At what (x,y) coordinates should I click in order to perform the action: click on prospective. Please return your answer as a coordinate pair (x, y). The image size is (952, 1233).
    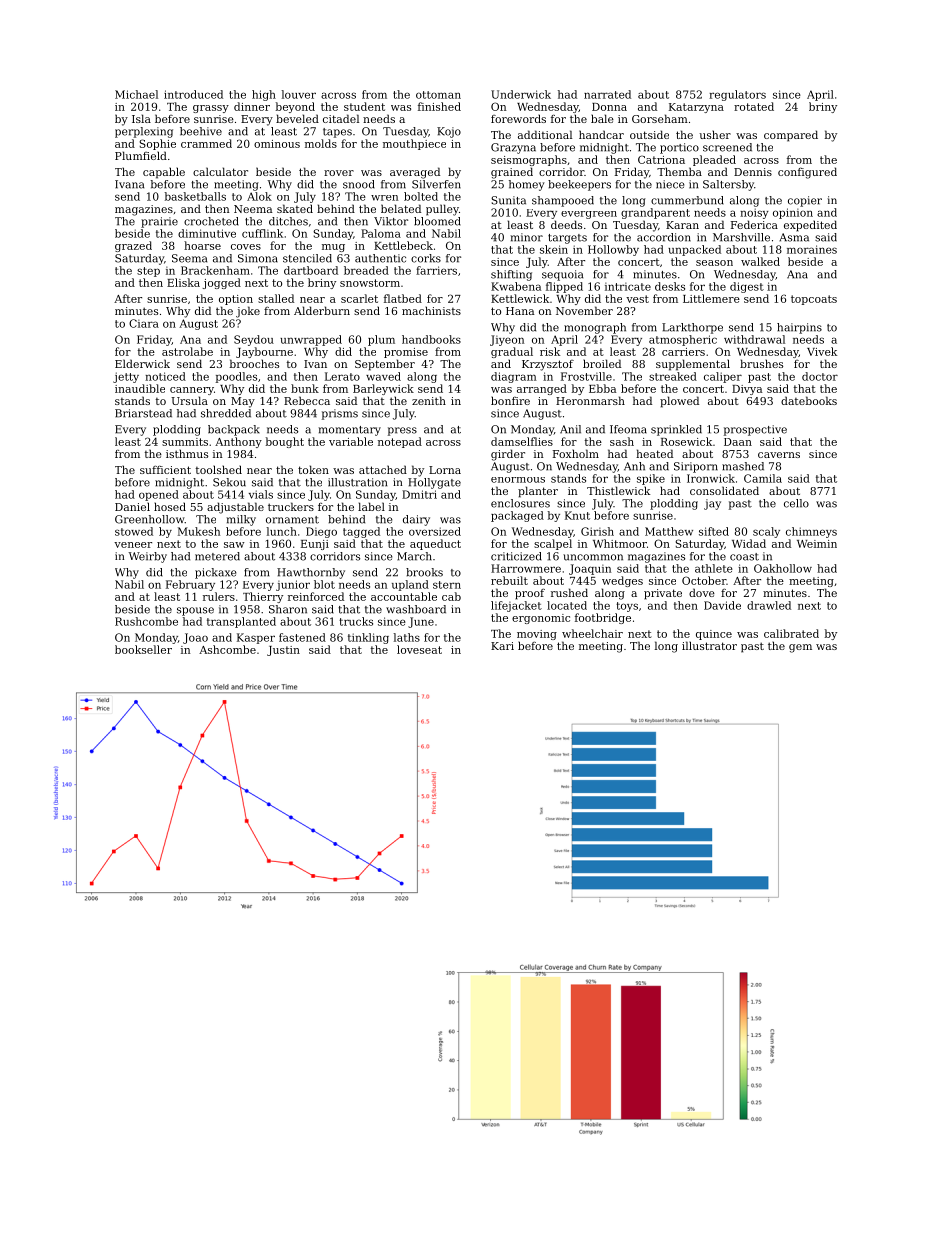
    Looking at the image, I should click on (755, 430).
